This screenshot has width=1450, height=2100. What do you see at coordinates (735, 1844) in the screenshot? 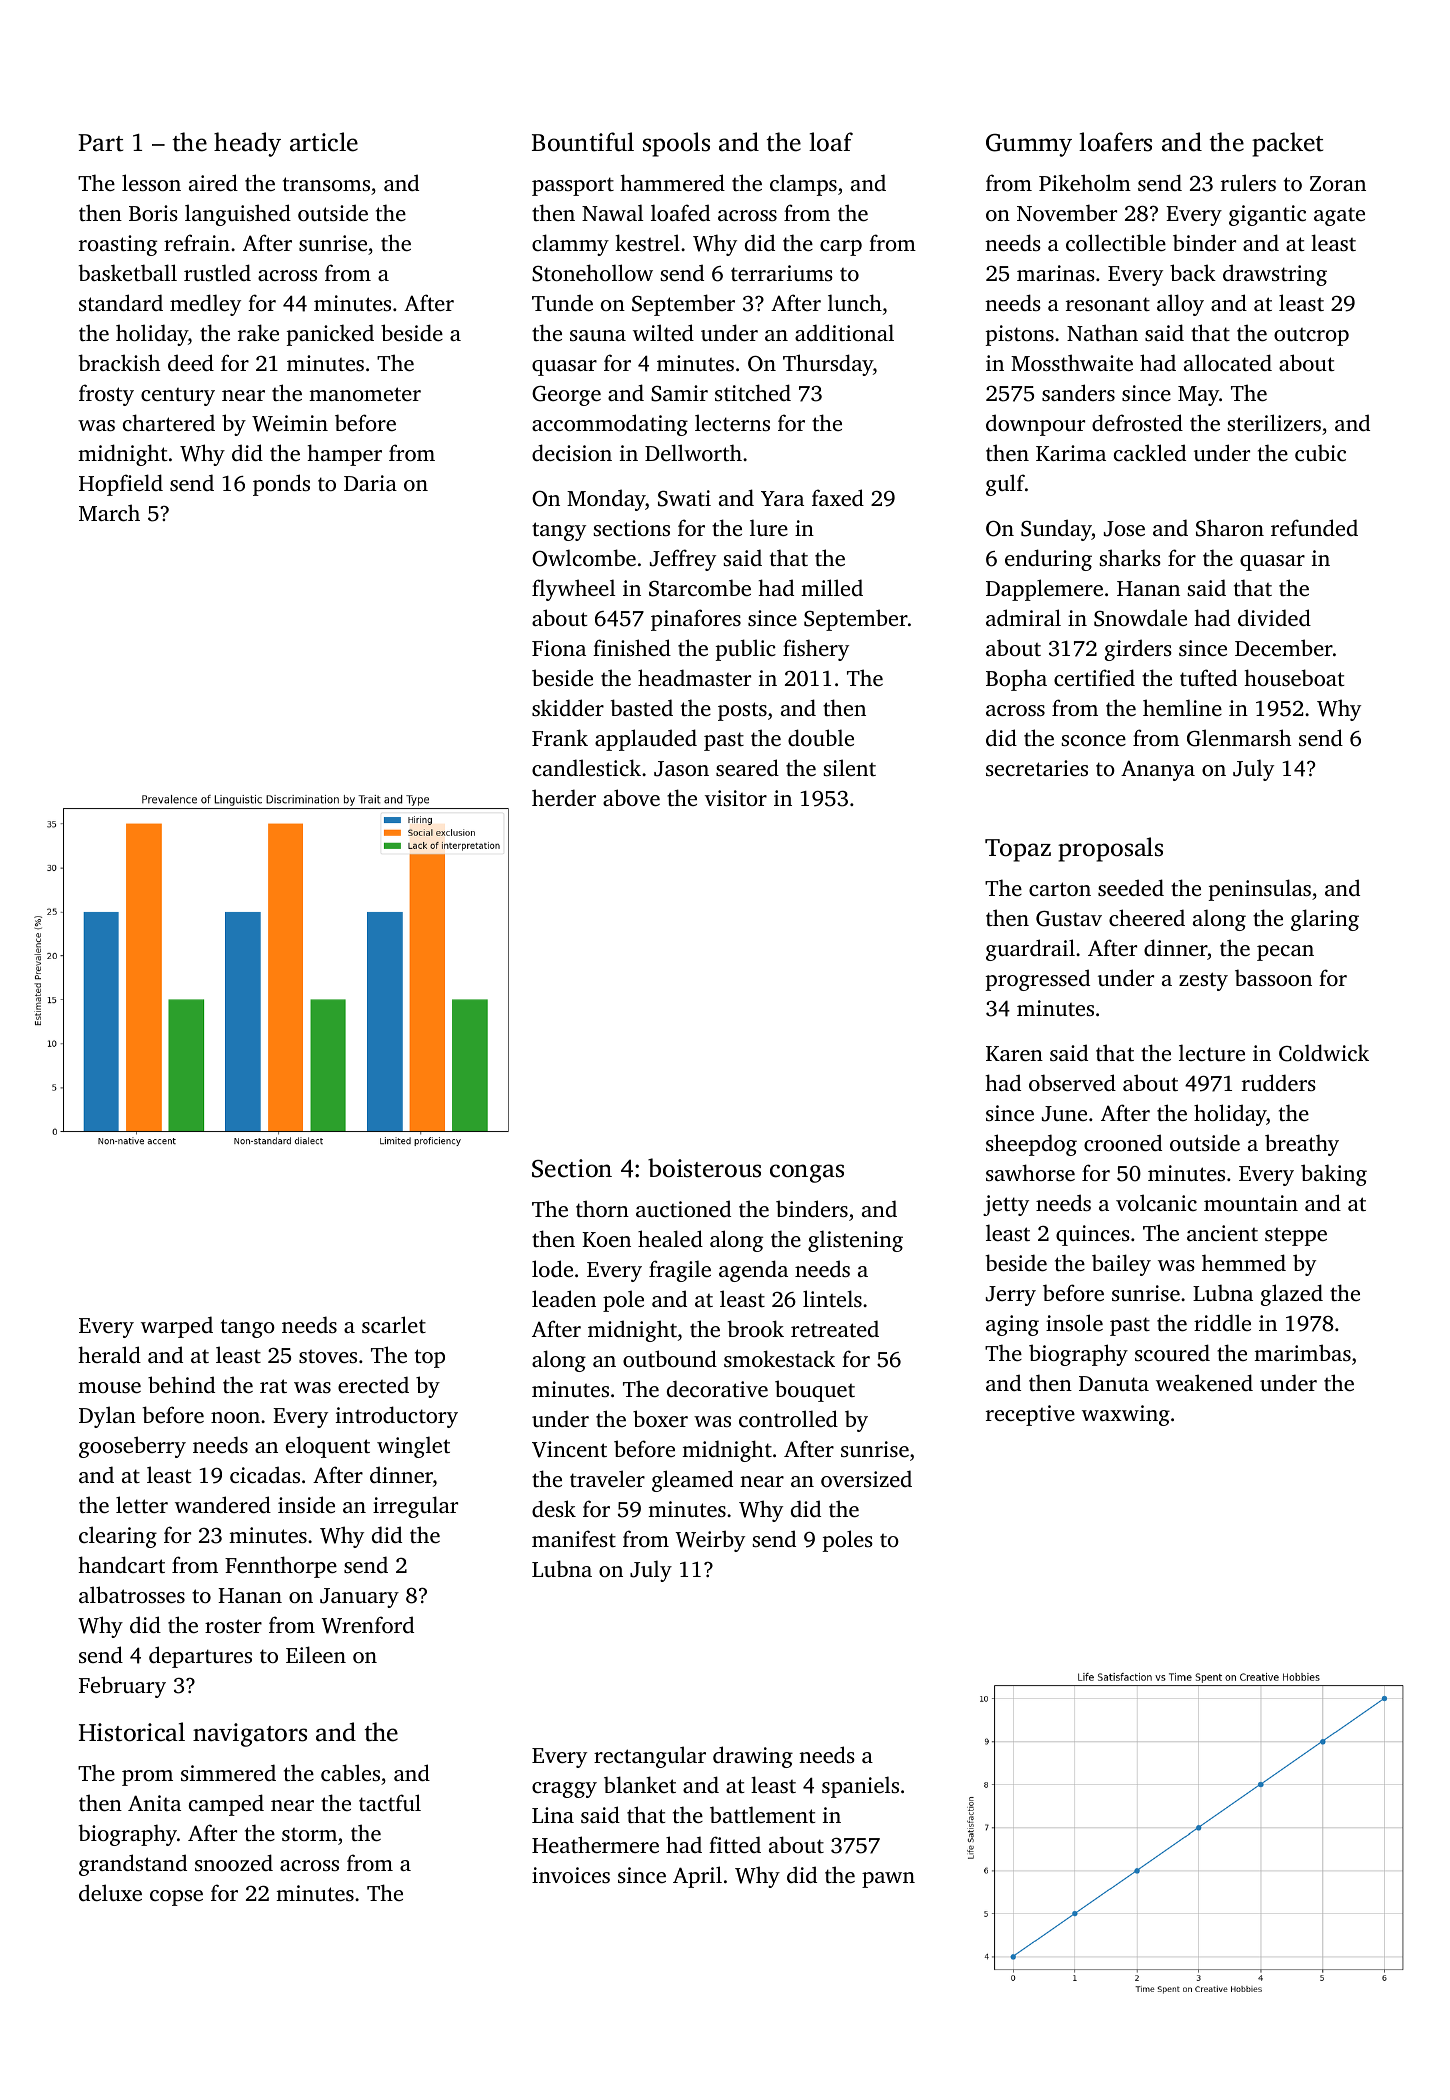
I see `fitted` at bounding box center [735, 1844].
